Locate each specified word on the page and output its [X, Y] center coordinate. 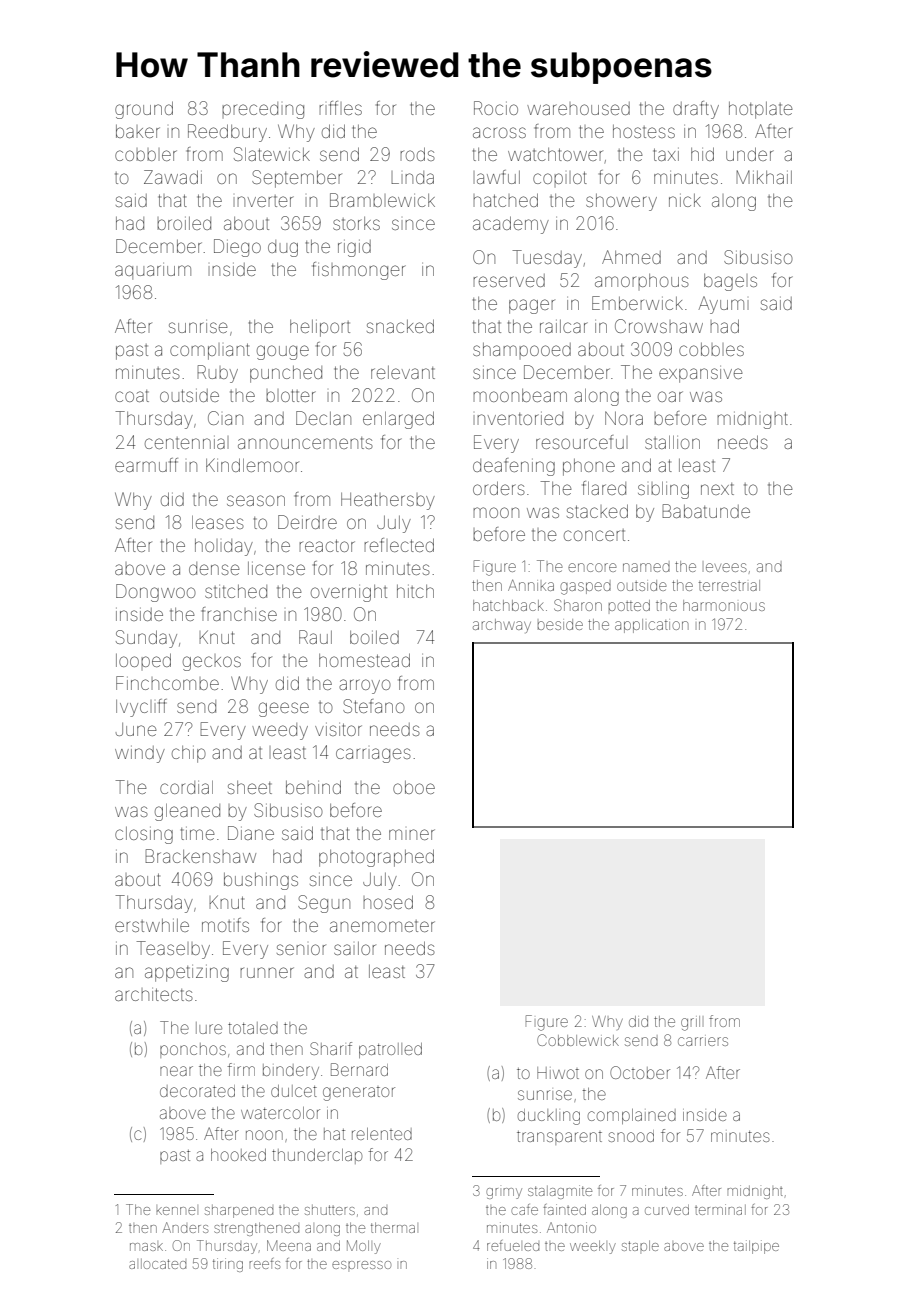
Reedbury [227, 133]
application [652, 626]
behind [313, 787]
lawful [498, 177]
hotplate [761, 110]
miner [412, 834]
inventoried [520, 418]
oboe [414, 787]
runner [267, 972]
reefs [264, 1263]
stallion [672, 442]
